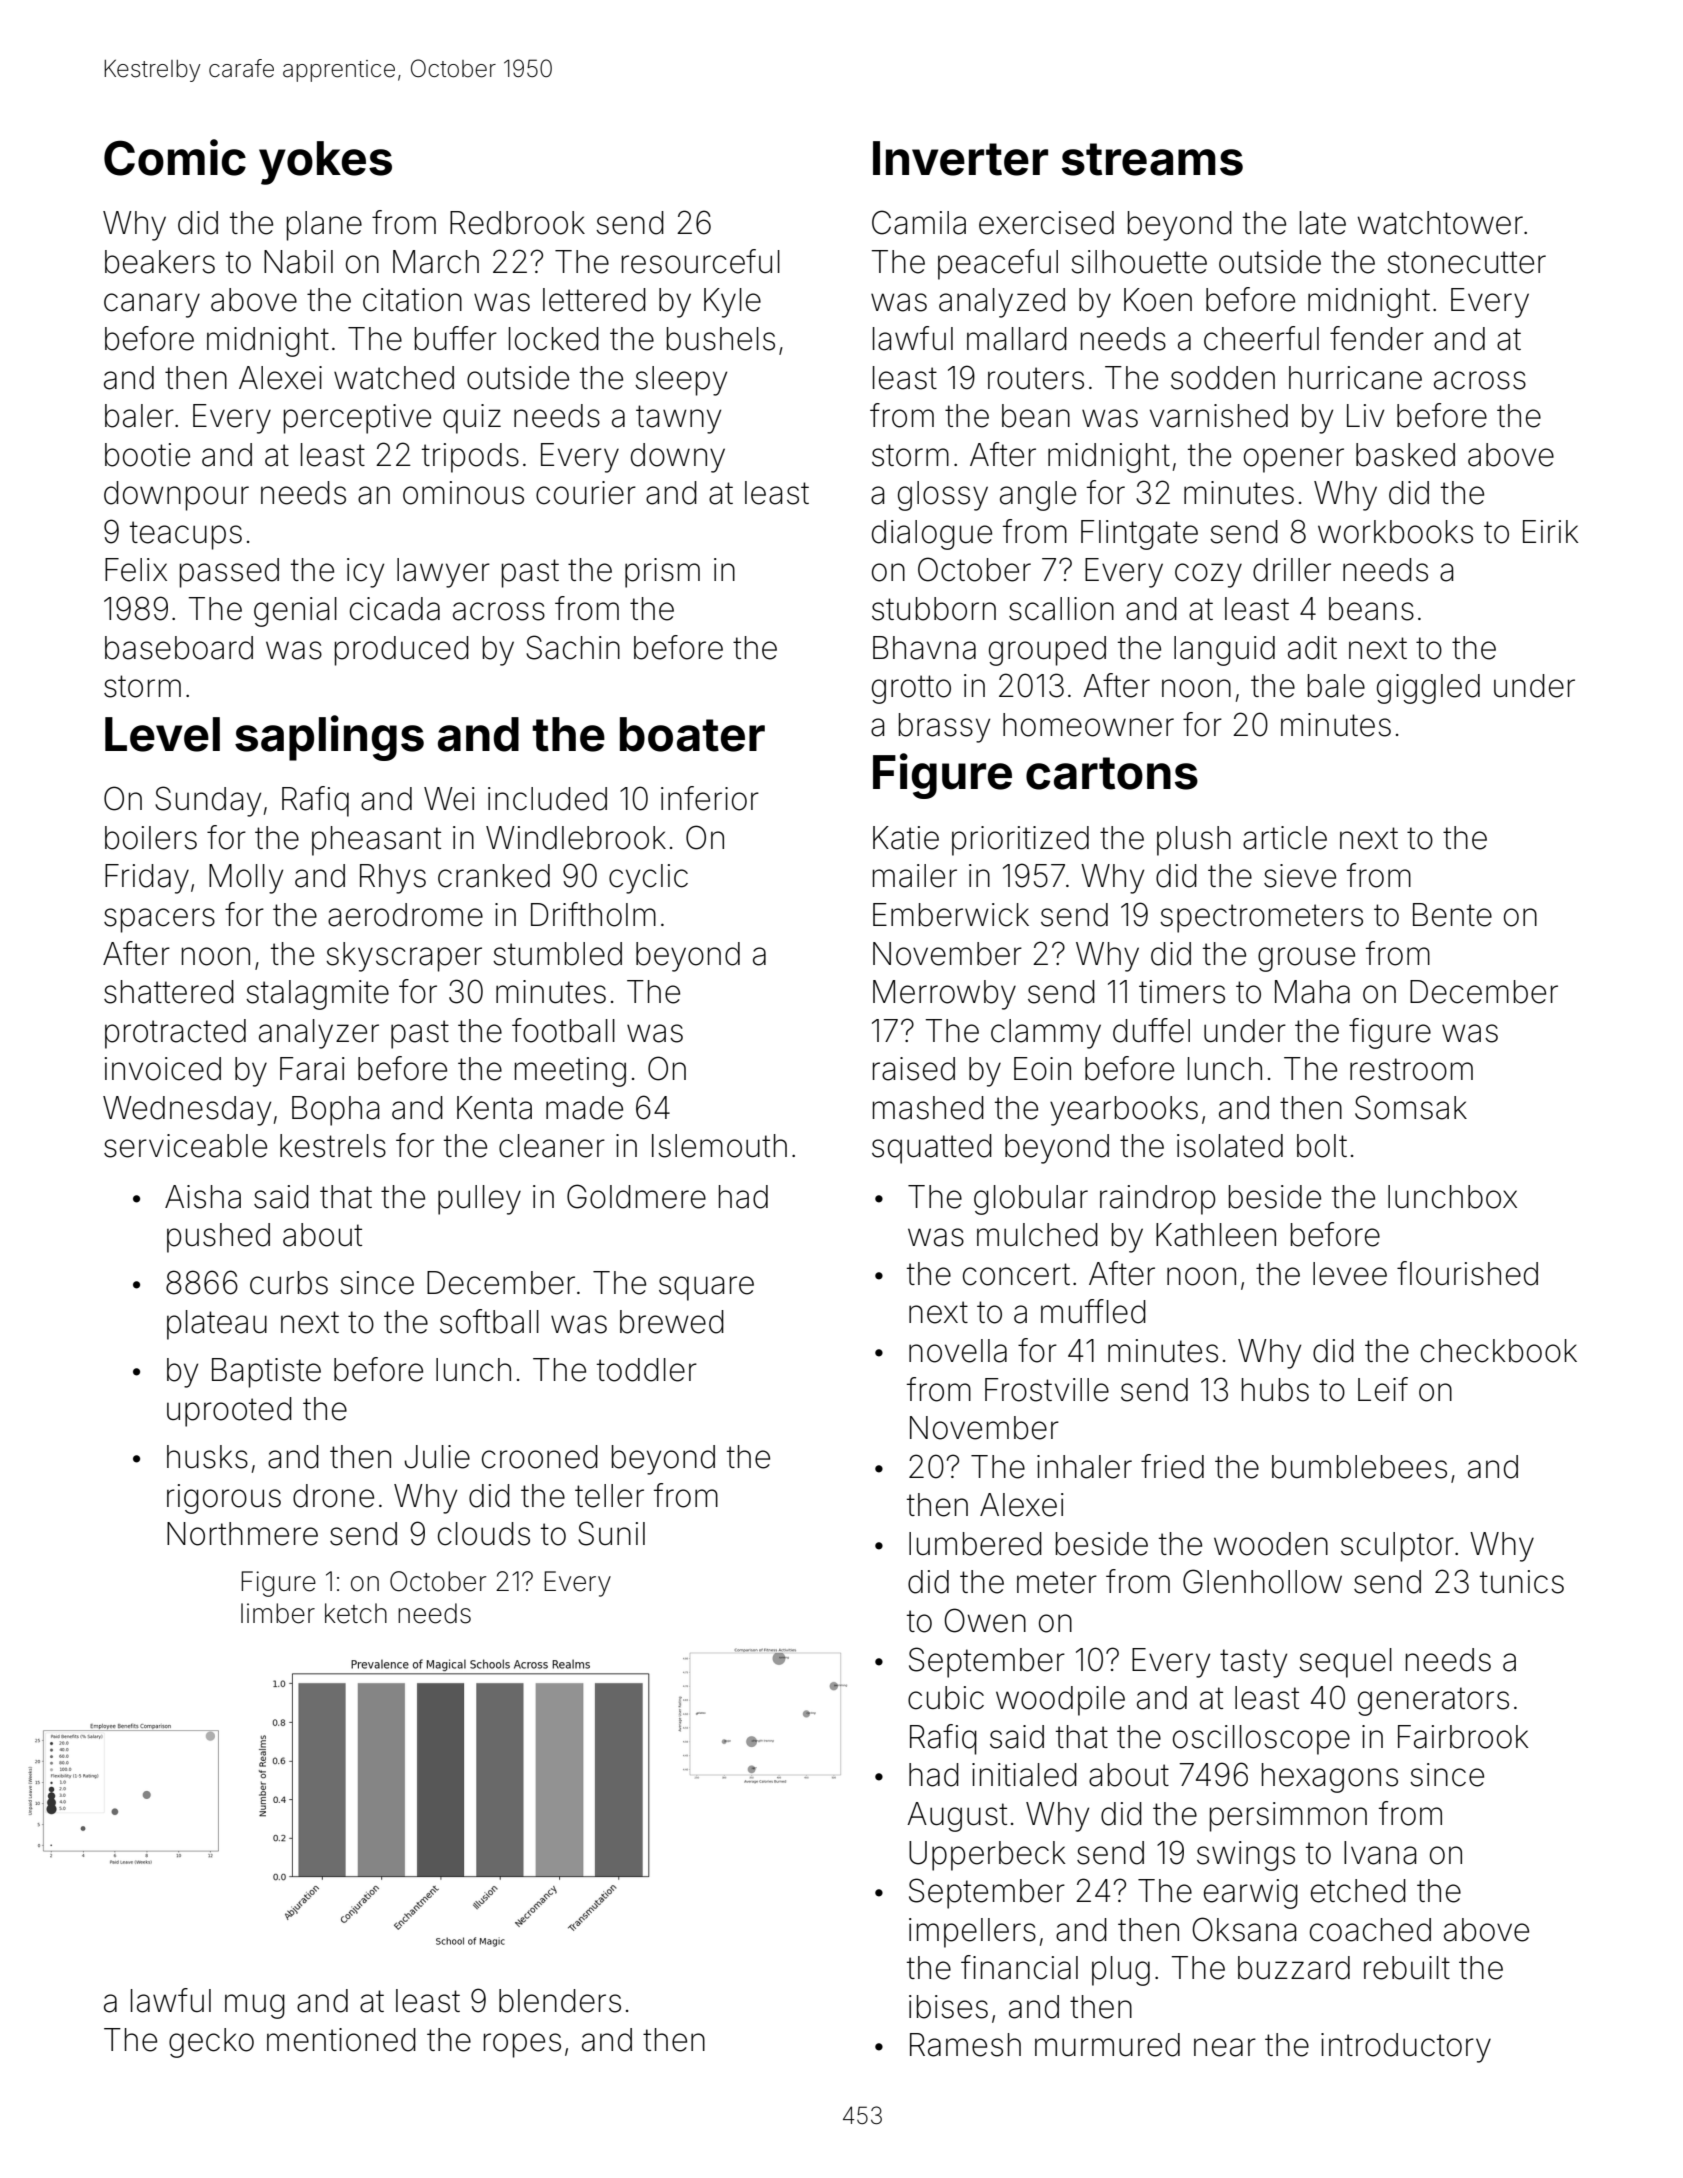 The height and width of the page is (2178, 1683). Describe the element at coordinates (1024, 1775) in the page. I see `initialed` at that location.
